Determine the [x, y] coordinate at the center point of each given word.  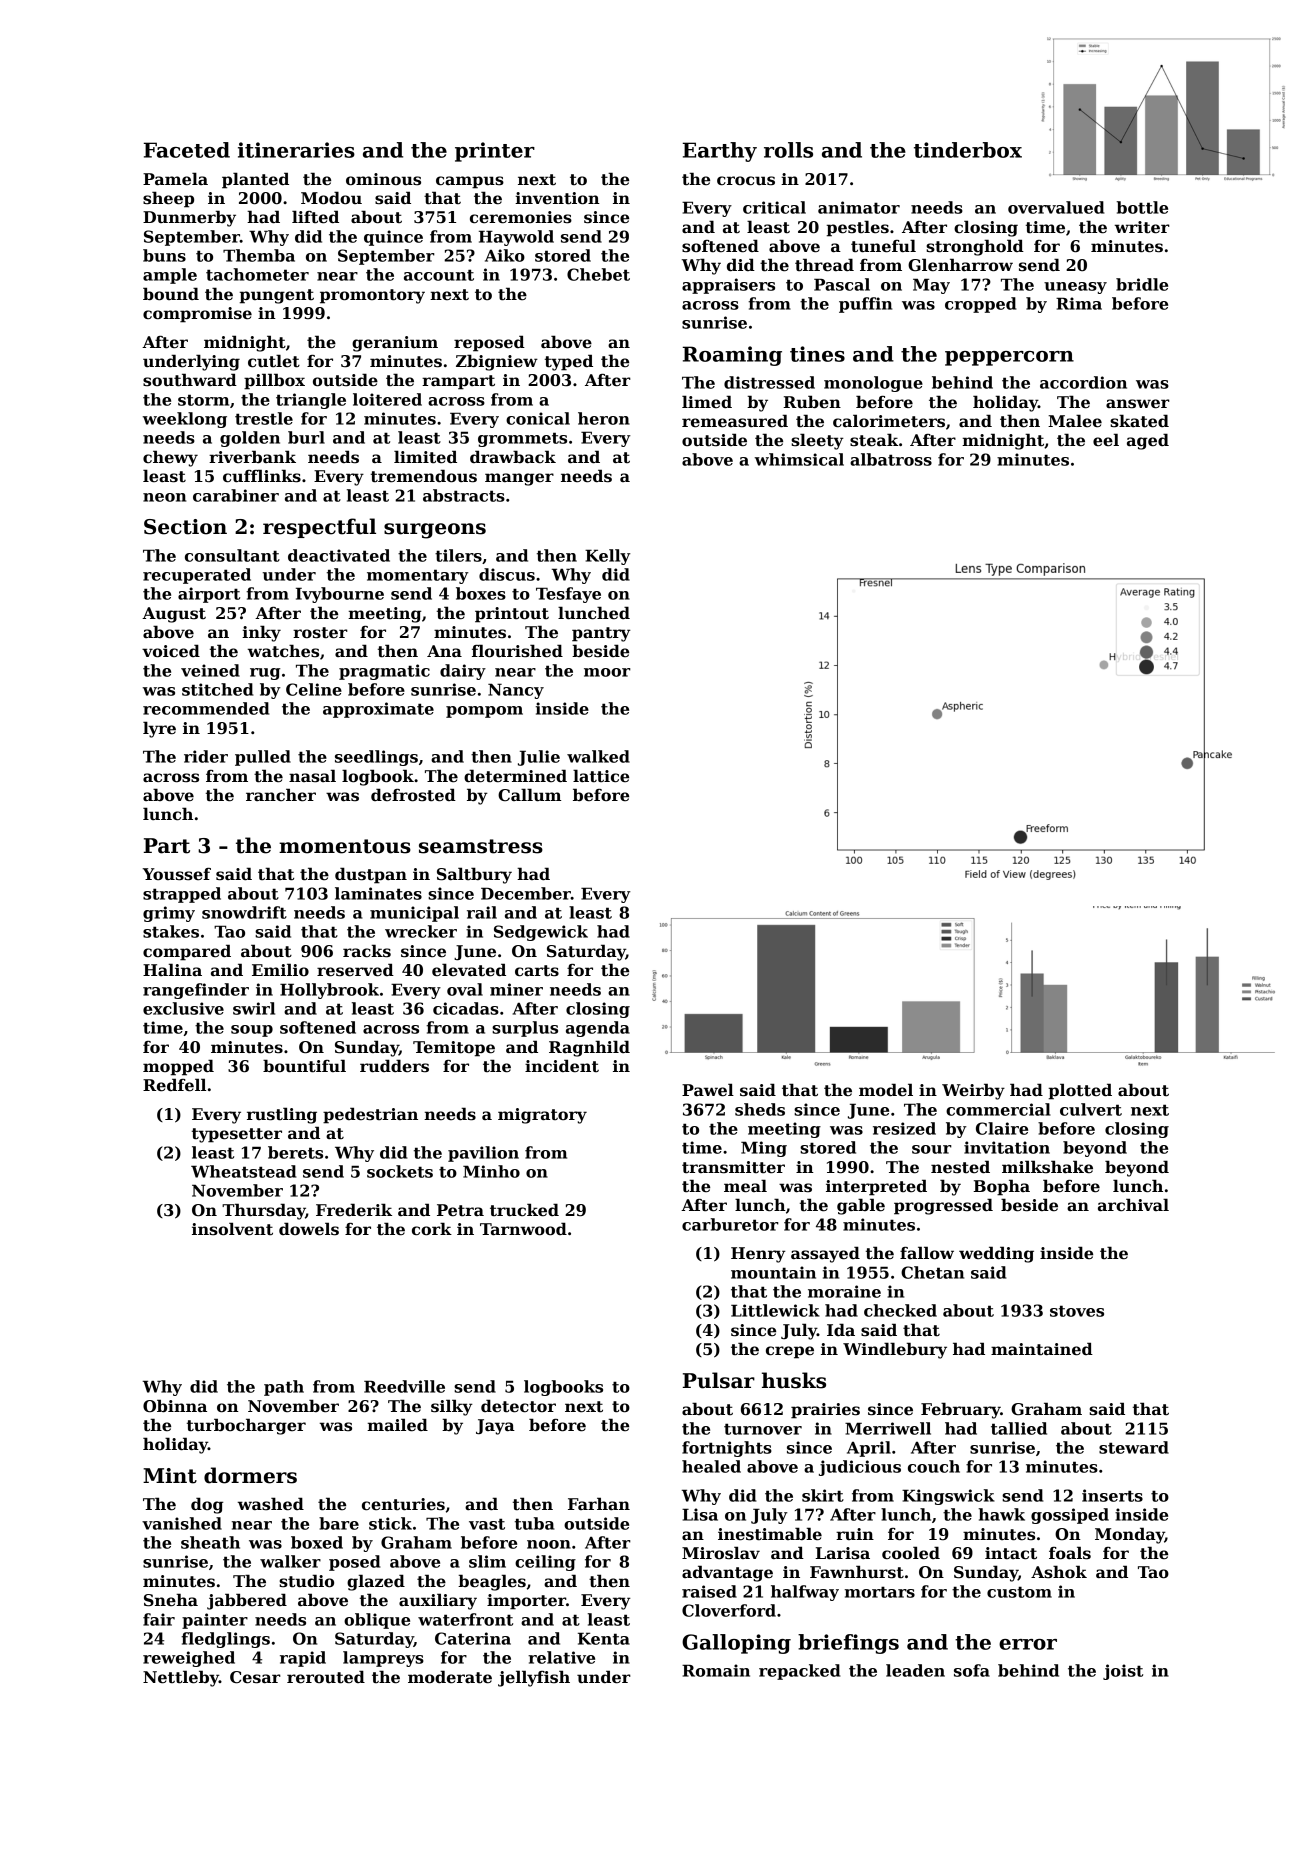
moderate [450, 1677]
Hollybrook [329, 991]
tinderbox [968, 150]
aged [1148, 441]
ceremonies [521, 217]
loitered [387, 399]
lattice [601, 776]
